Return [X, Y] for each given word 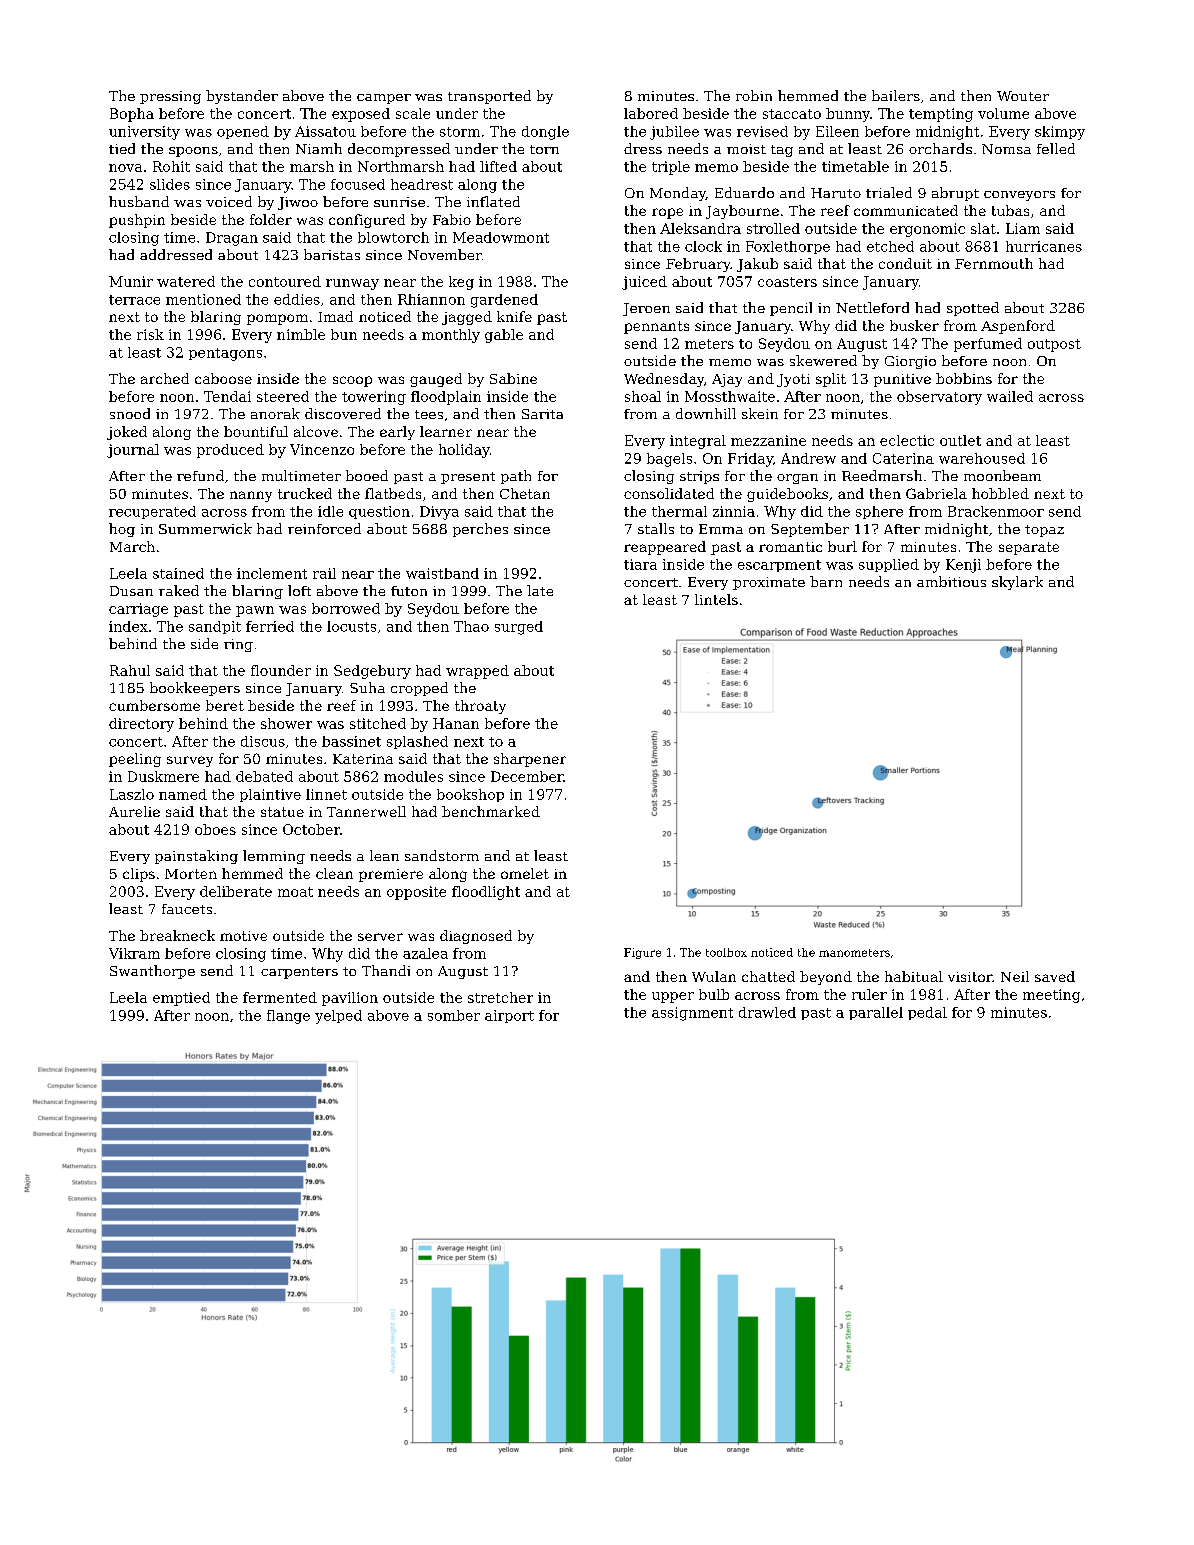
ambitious [951, 581]
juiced [644, 283]
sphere [879, 512]
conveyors [1019, 196]
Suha [367, 687]
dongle [545, 133]
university [144, 133]
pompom [277, 319]
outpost [1054, 345]
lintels [716, 599]
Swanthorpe [152, 972]
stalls [656, 528]
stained [178, 573]
